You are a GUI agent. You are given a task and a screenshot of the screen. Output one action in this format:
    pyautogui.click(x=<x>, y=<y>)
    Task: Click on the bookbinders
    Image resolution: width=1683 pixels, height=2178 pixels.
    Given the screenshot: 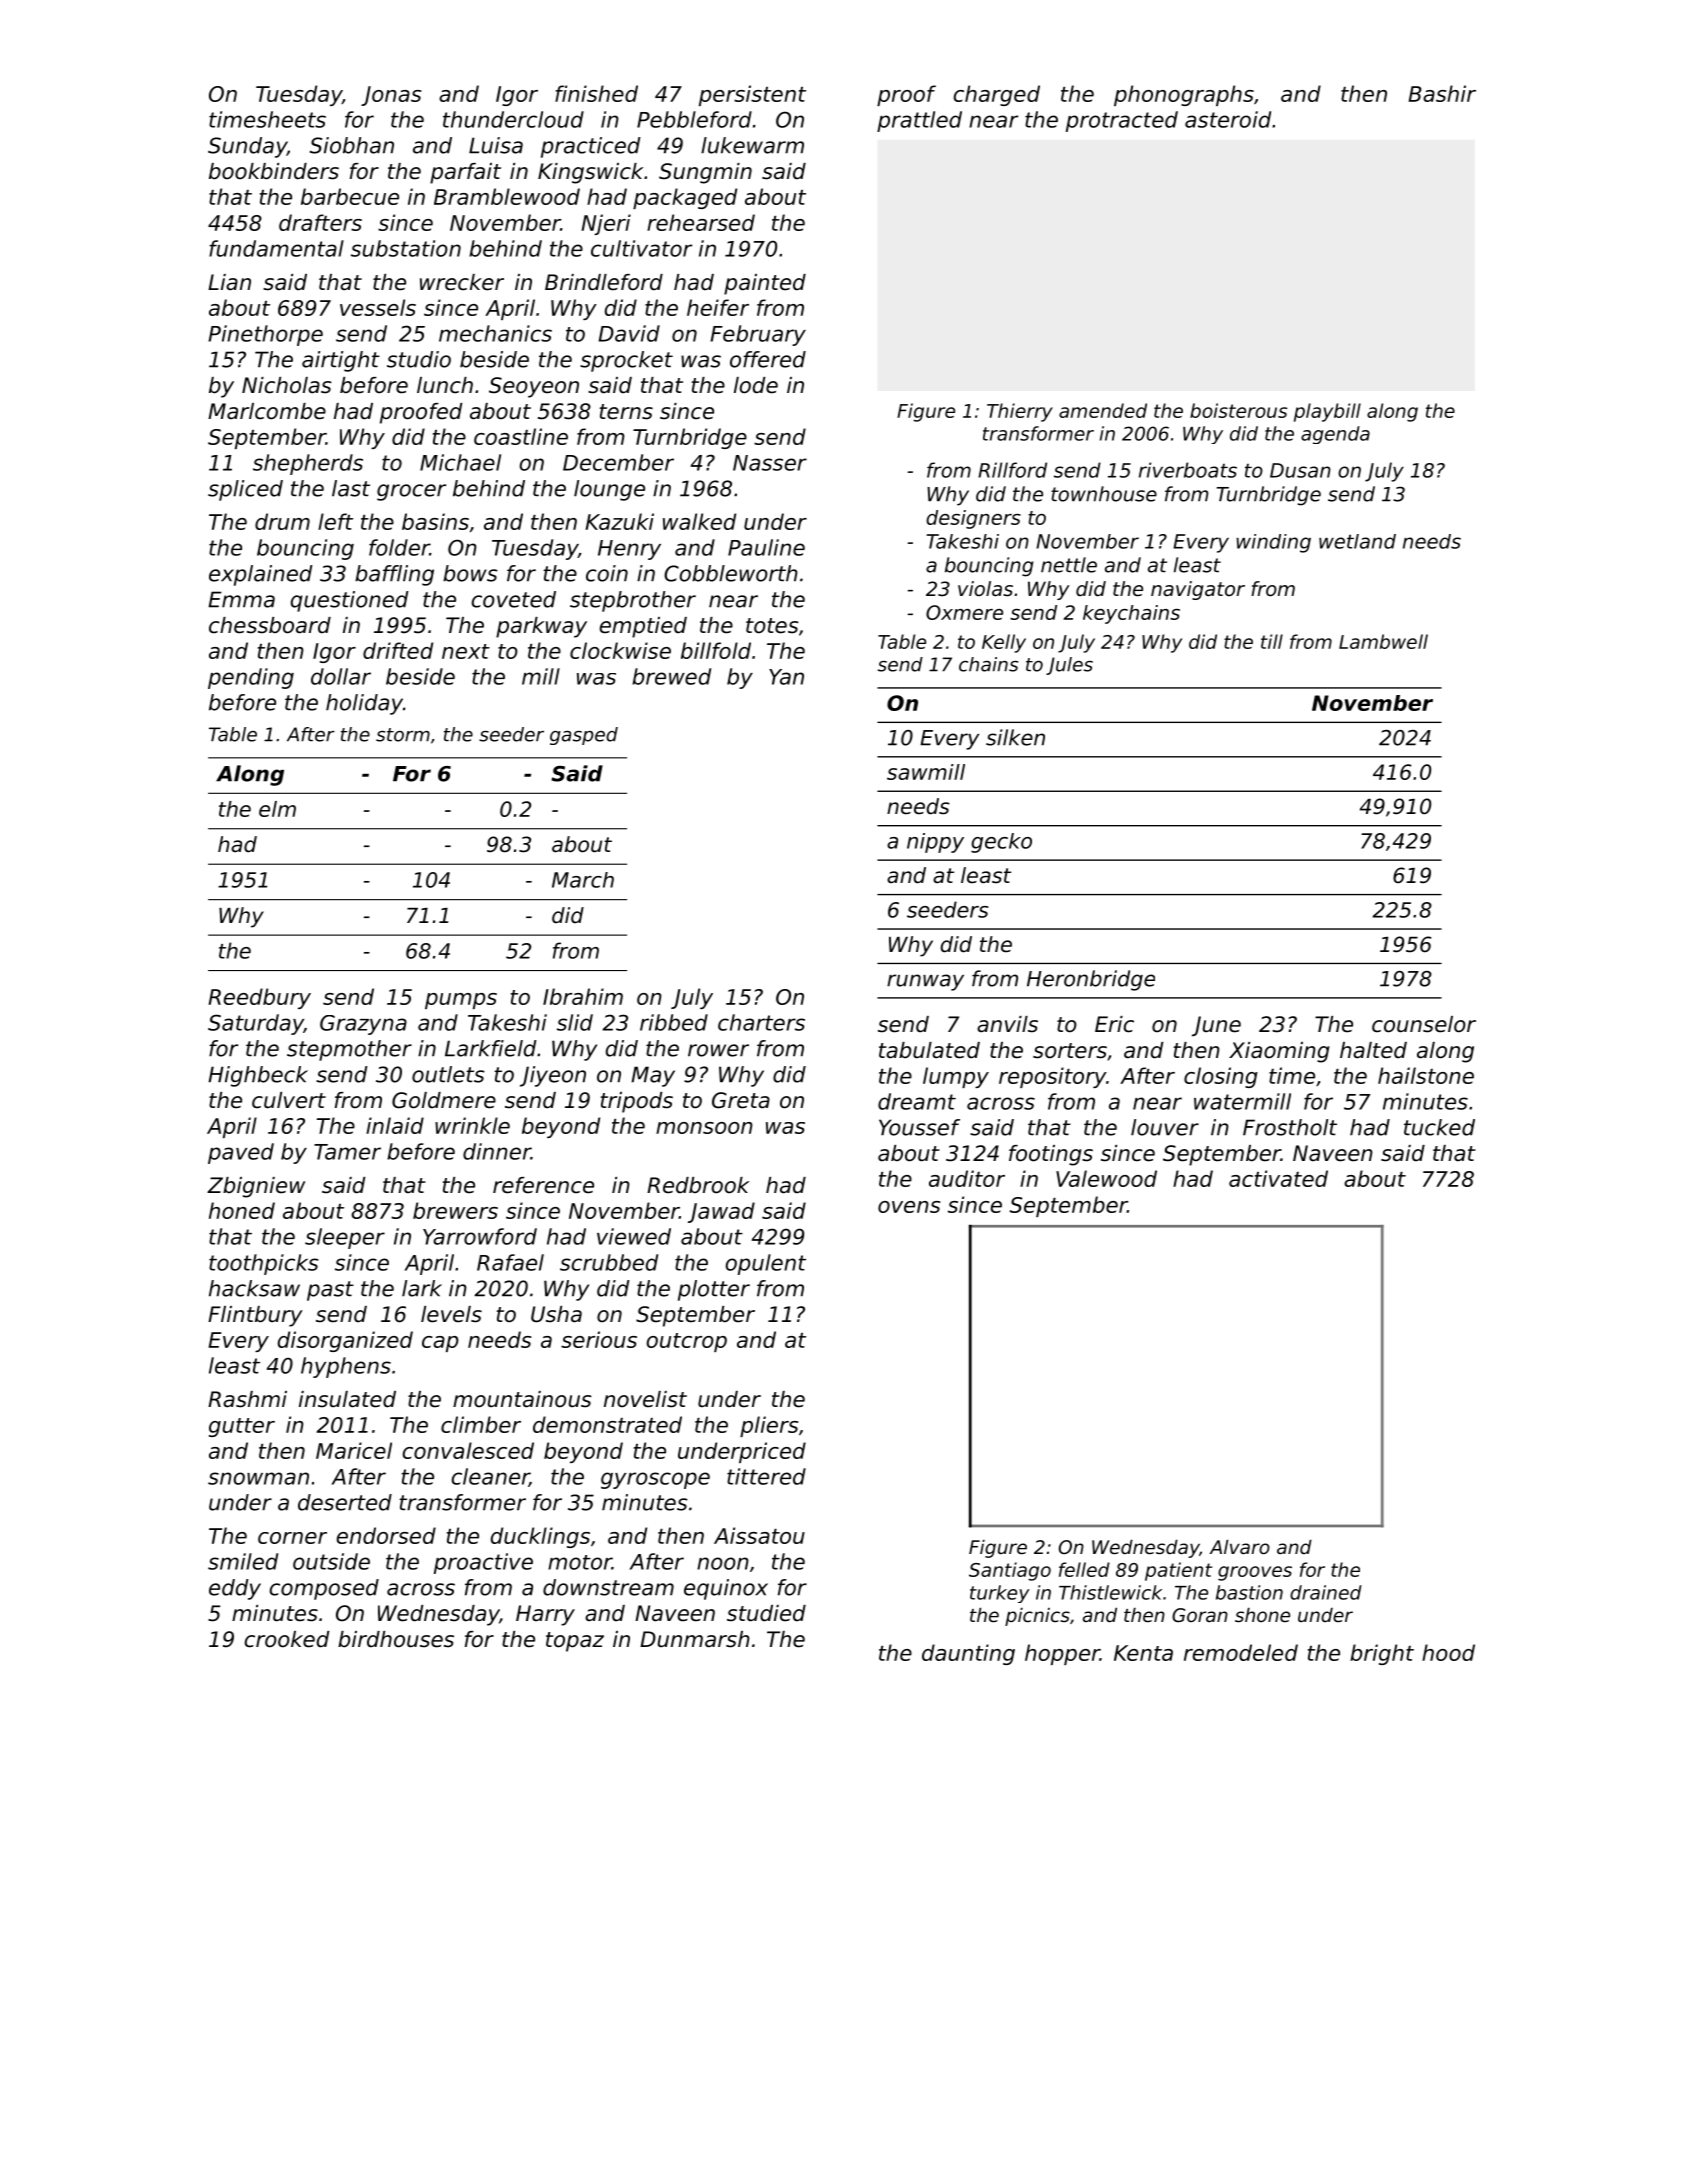 What is the action you would take?
    pyautogui.click(x=274, y=171)
